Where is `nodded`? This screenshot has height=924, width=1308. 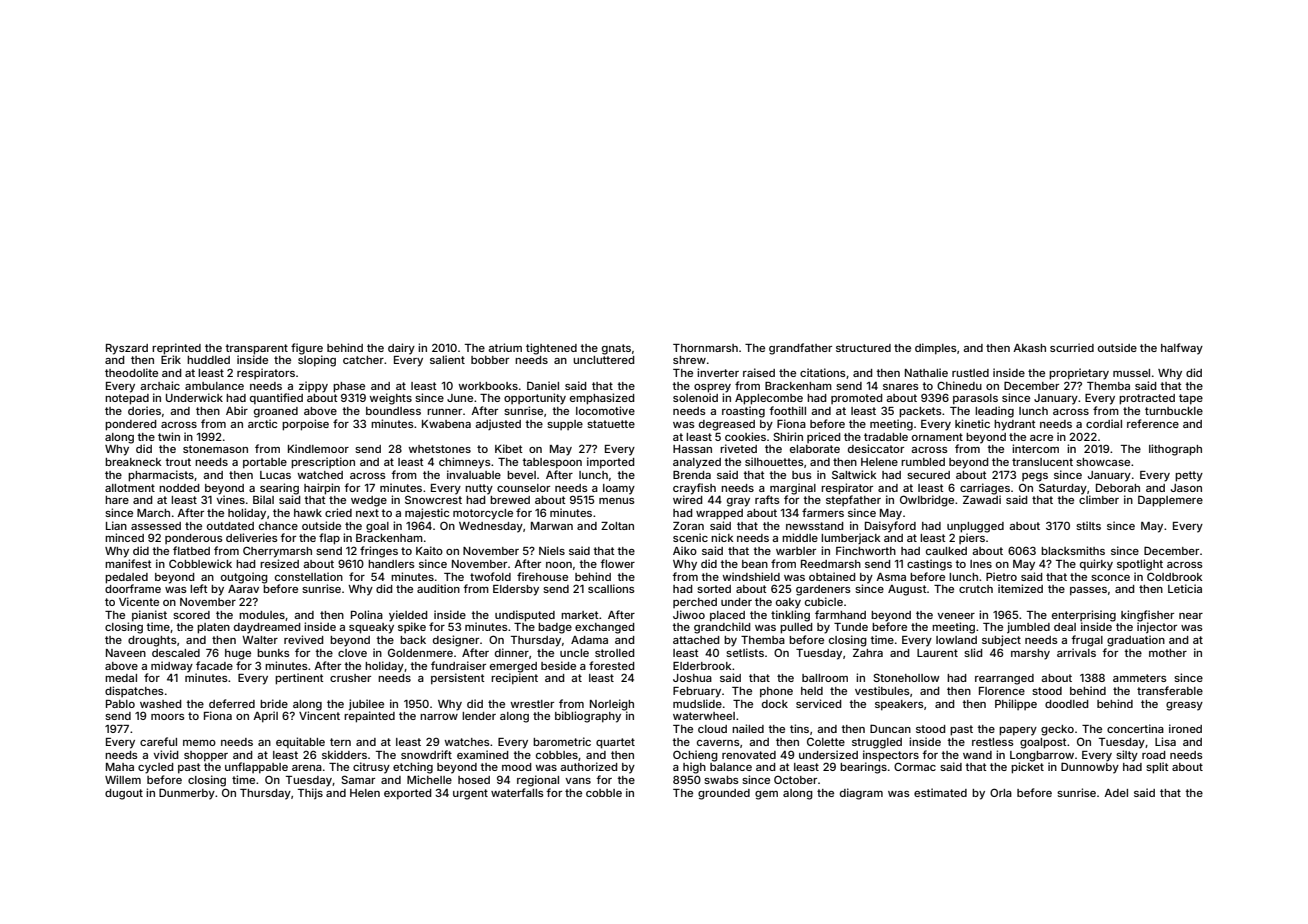 nodded is located at coordinates (179, 488).
